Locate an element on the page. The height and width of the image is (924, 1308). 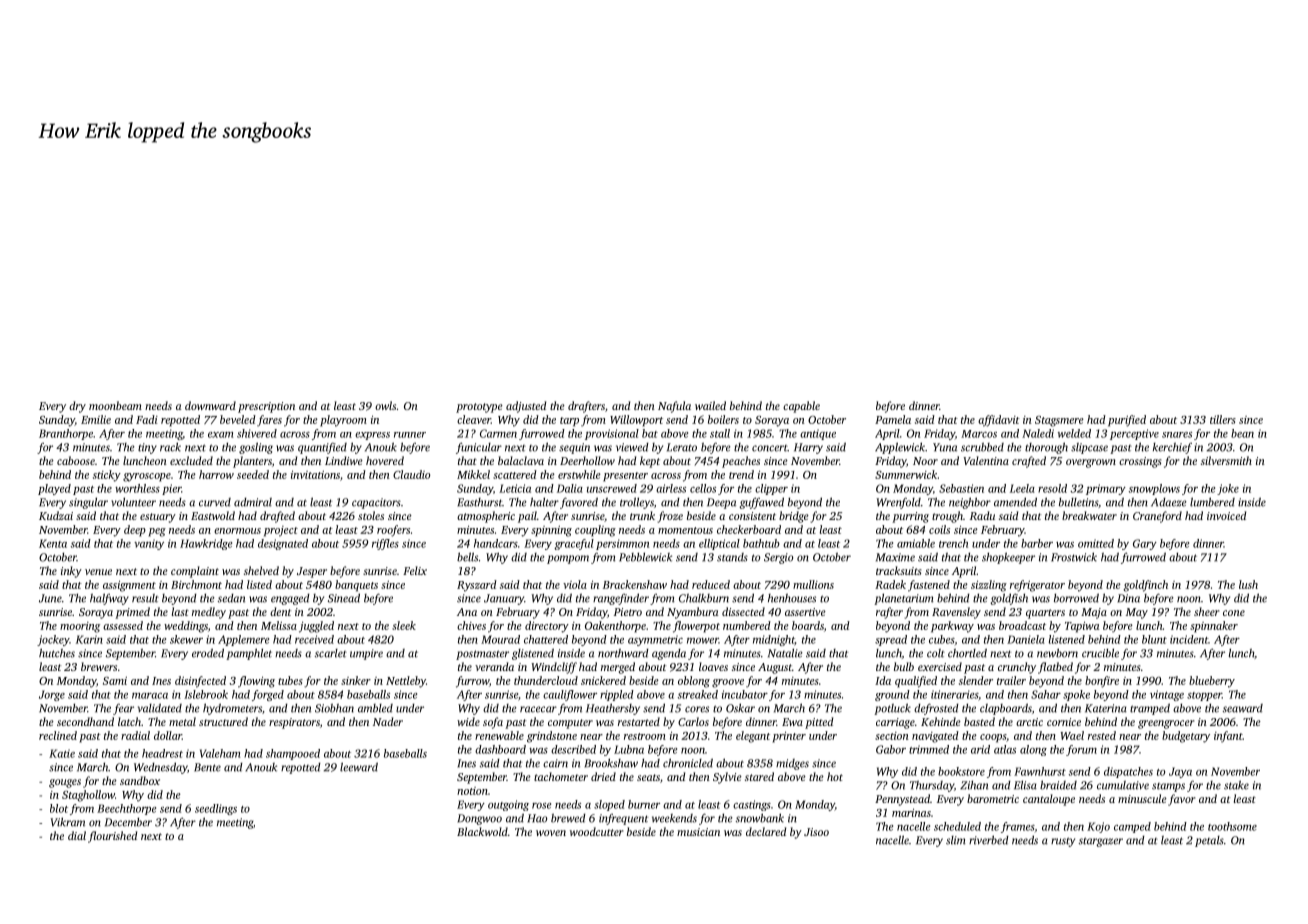
Sebastien is located at coordinates (961, 488).
